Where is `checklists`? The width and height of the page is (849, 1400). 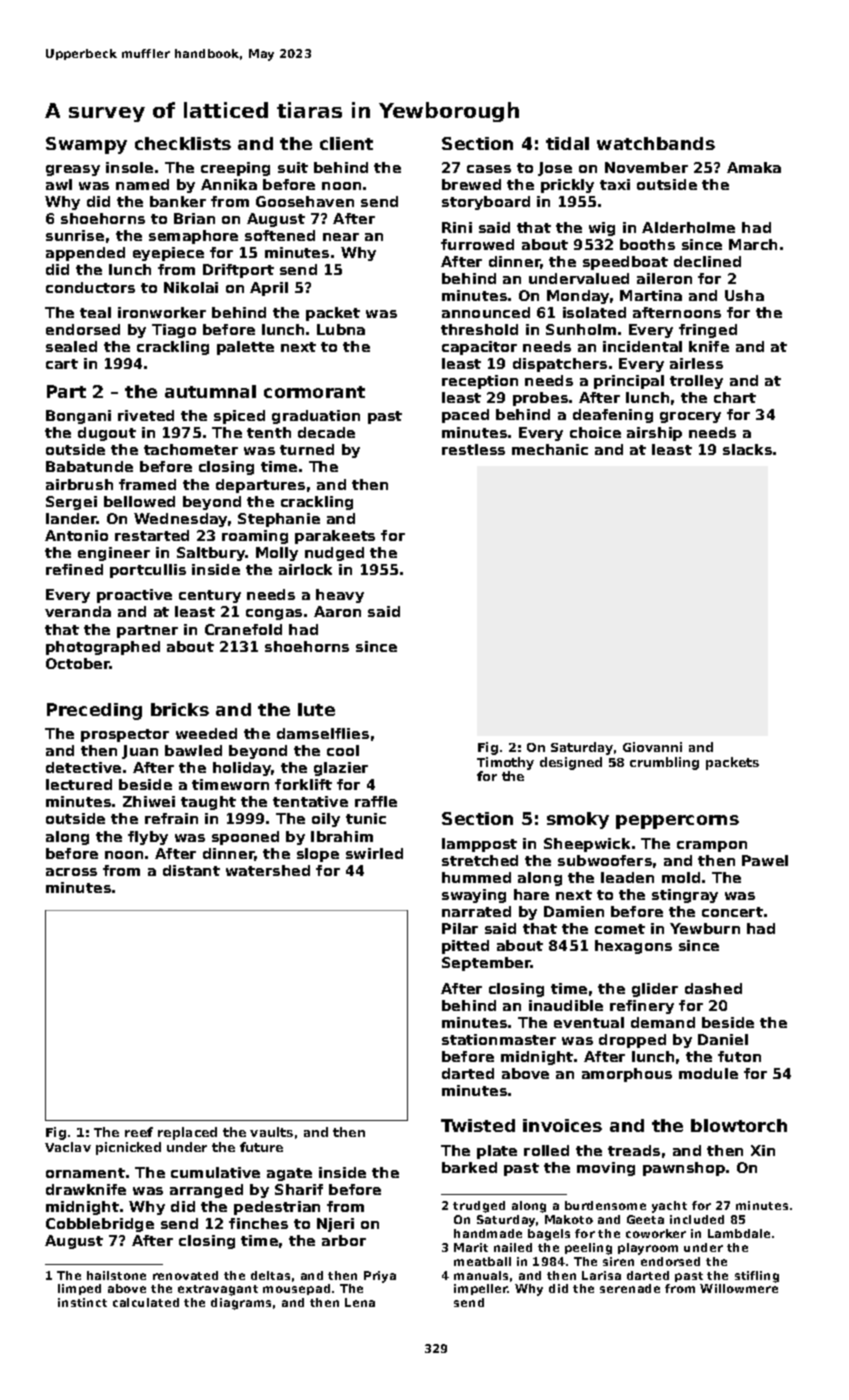
checklists is located at coordinates (183, 143).
